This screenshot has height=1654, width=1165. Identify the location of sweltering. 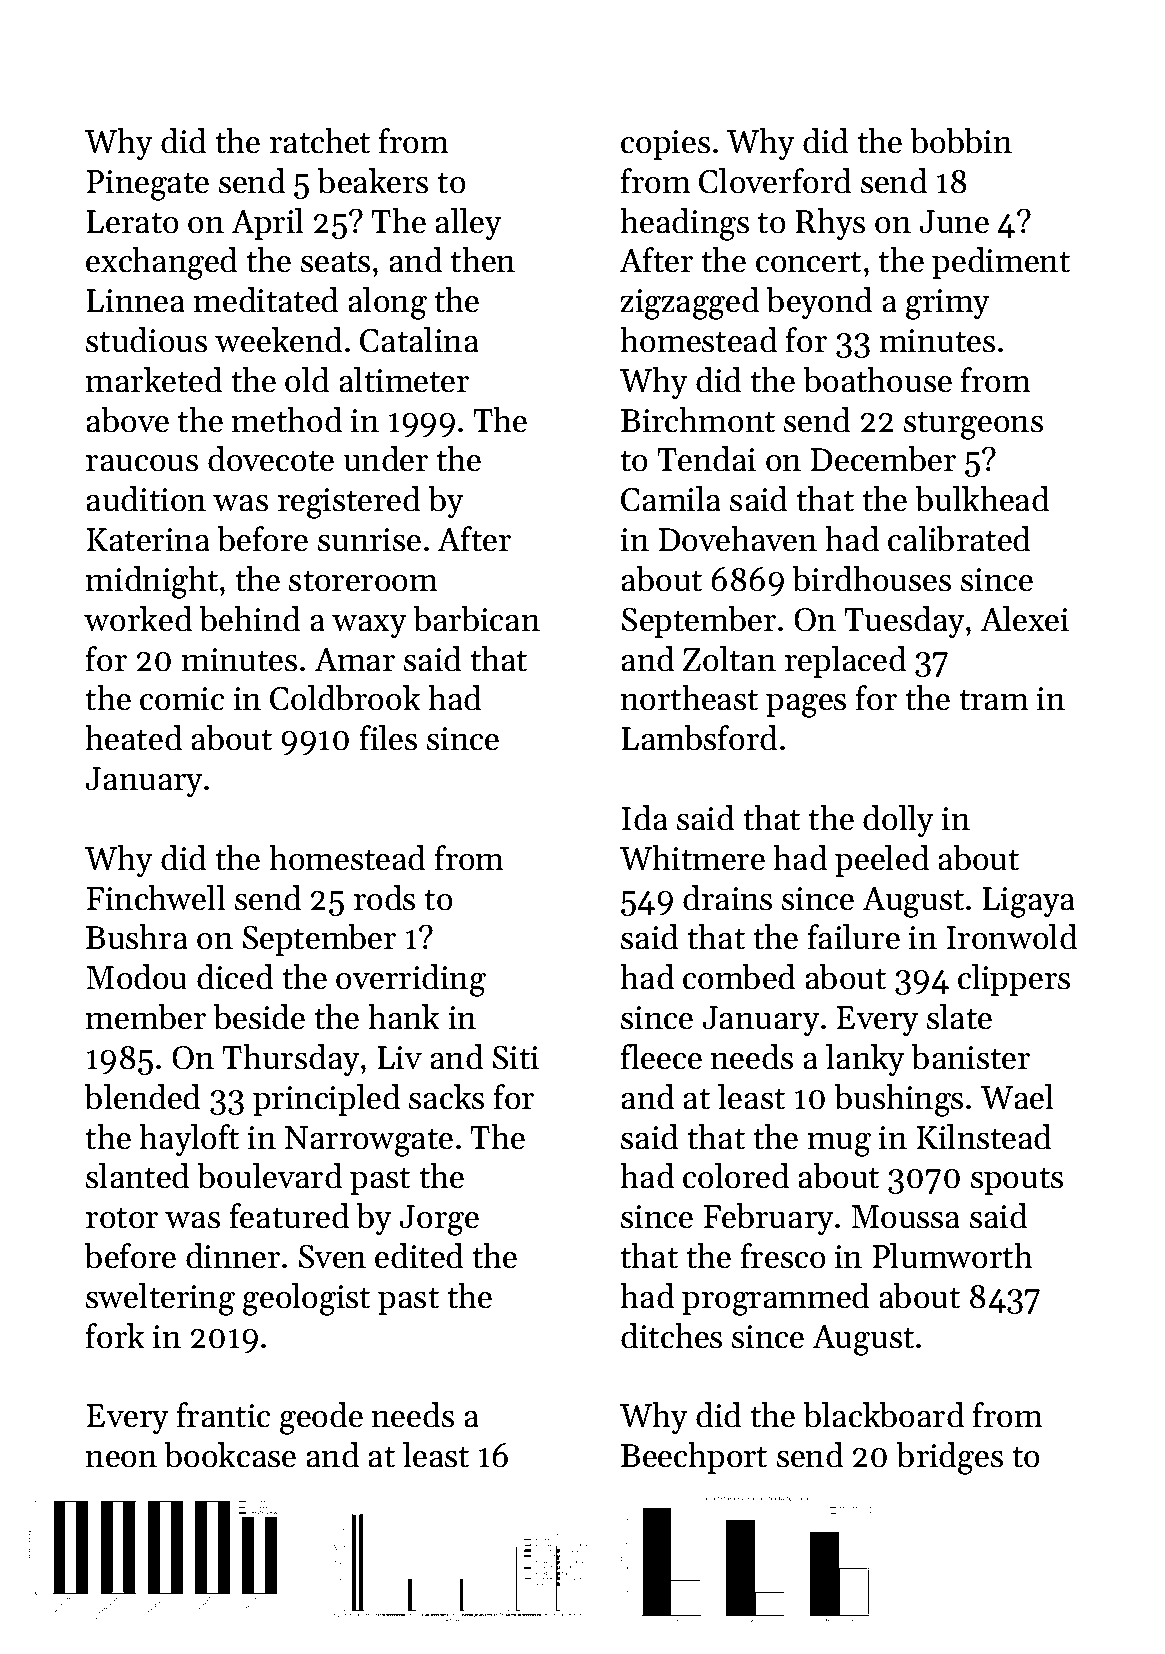
(160, 1299).
